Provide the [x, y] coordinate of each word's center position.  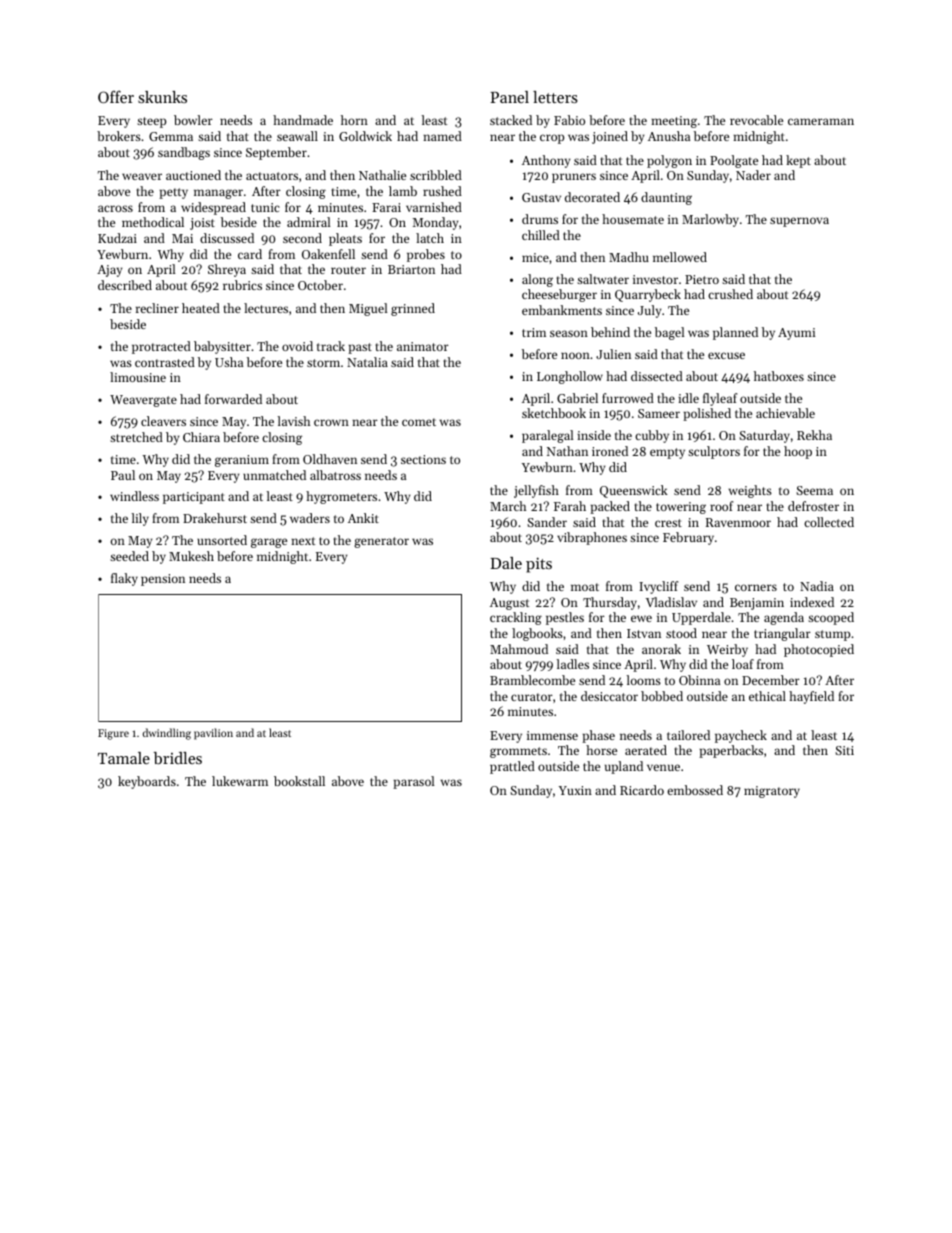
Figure [113, 734]
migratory [772, 792]
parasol [414, 782]
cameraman [821, 121]
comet [419, 422]
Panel [509, 97]
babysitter [222, 347]
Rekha [814, 435]
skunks [162, 97]
